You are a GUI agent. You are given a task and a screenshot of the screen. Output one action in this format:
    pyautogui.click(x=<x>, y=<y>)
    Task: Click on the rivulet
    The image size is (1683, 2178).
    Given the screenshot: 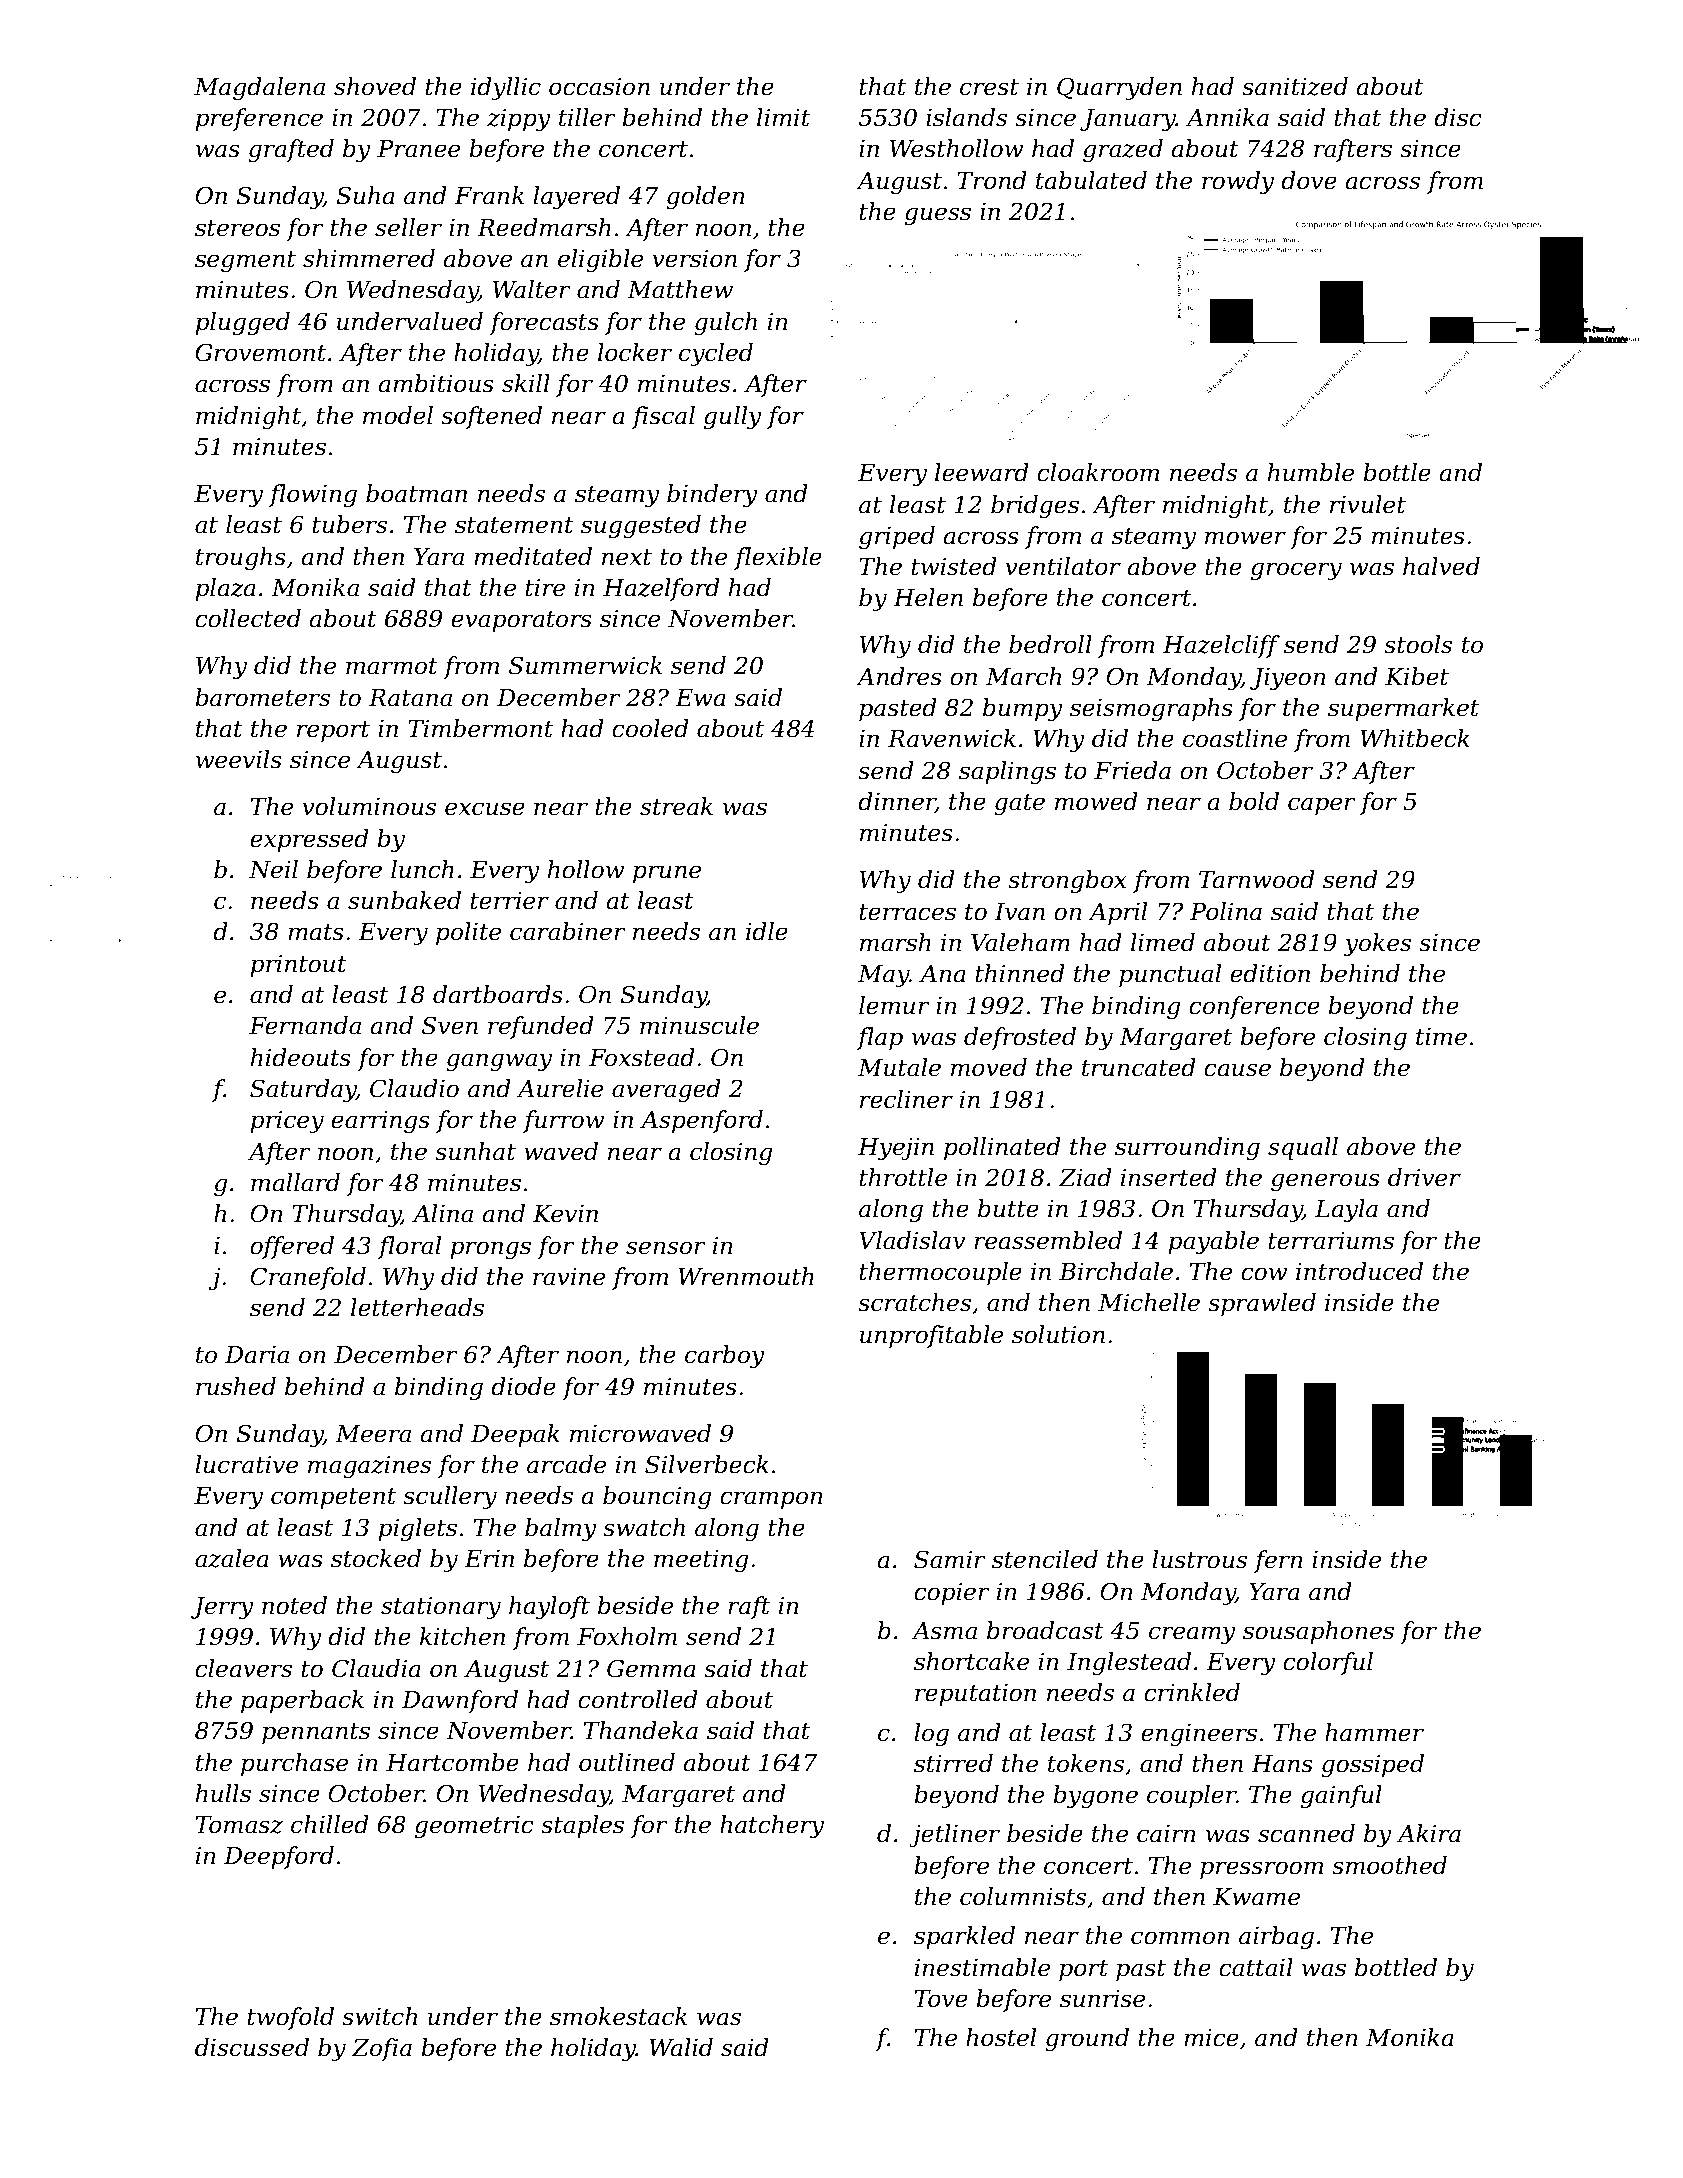 What is the action you would take?
    pyautogui.click(x=1368, y=504)
